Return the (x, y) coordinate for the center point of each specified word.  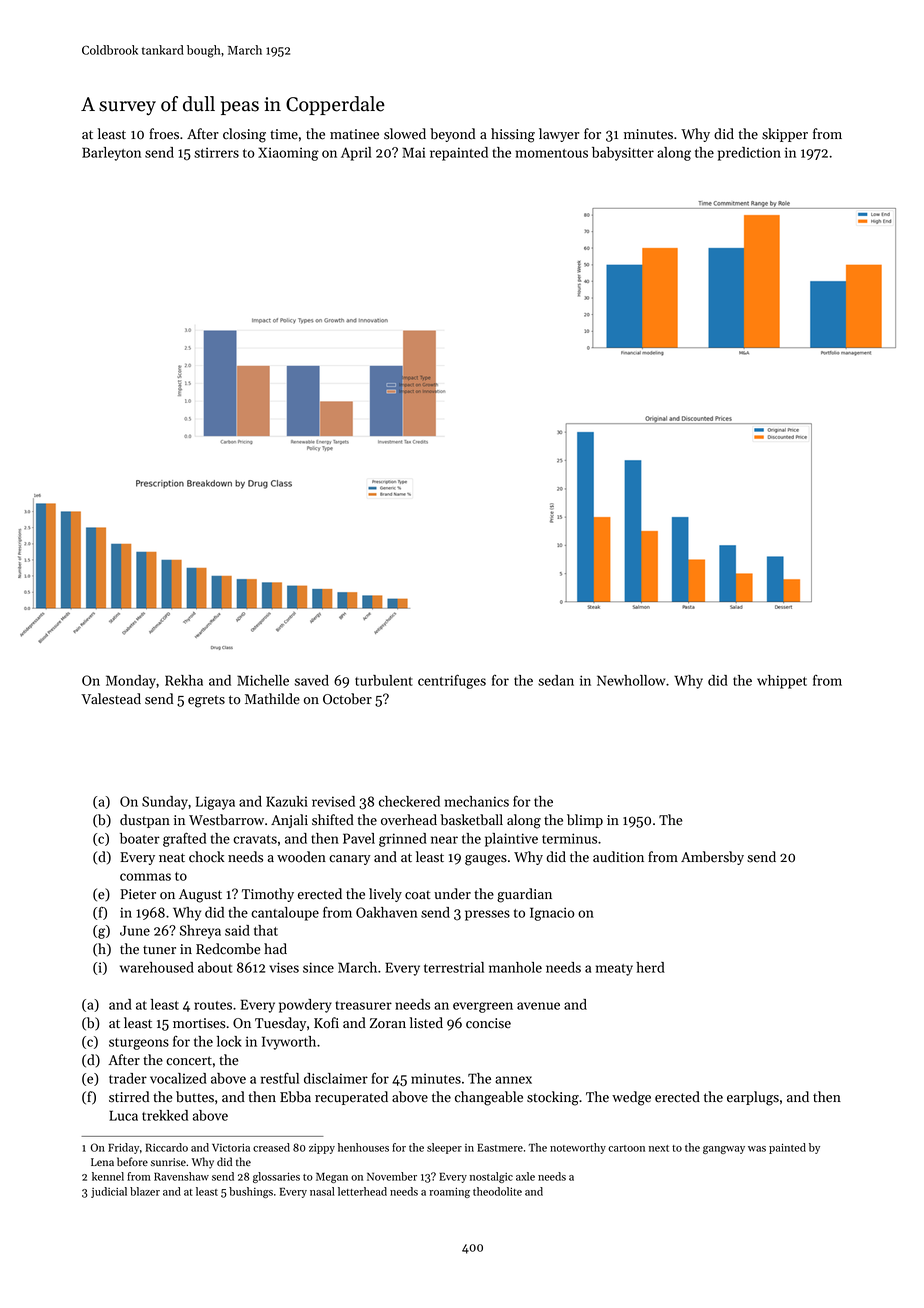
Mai (413, 152)
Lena (102, 1162)
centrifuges (452, 681)
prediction (749, 154)
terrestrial (454, 967)
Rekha (184, 680)
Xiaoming (288, 154)
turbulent (384, 680)
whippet (782, 682)
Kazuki (287, 801)
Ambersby (712, 858)
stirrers (216, 152)
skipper (785, 135)
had (275, 949)
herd (650, 967)
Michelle (263, 680)
